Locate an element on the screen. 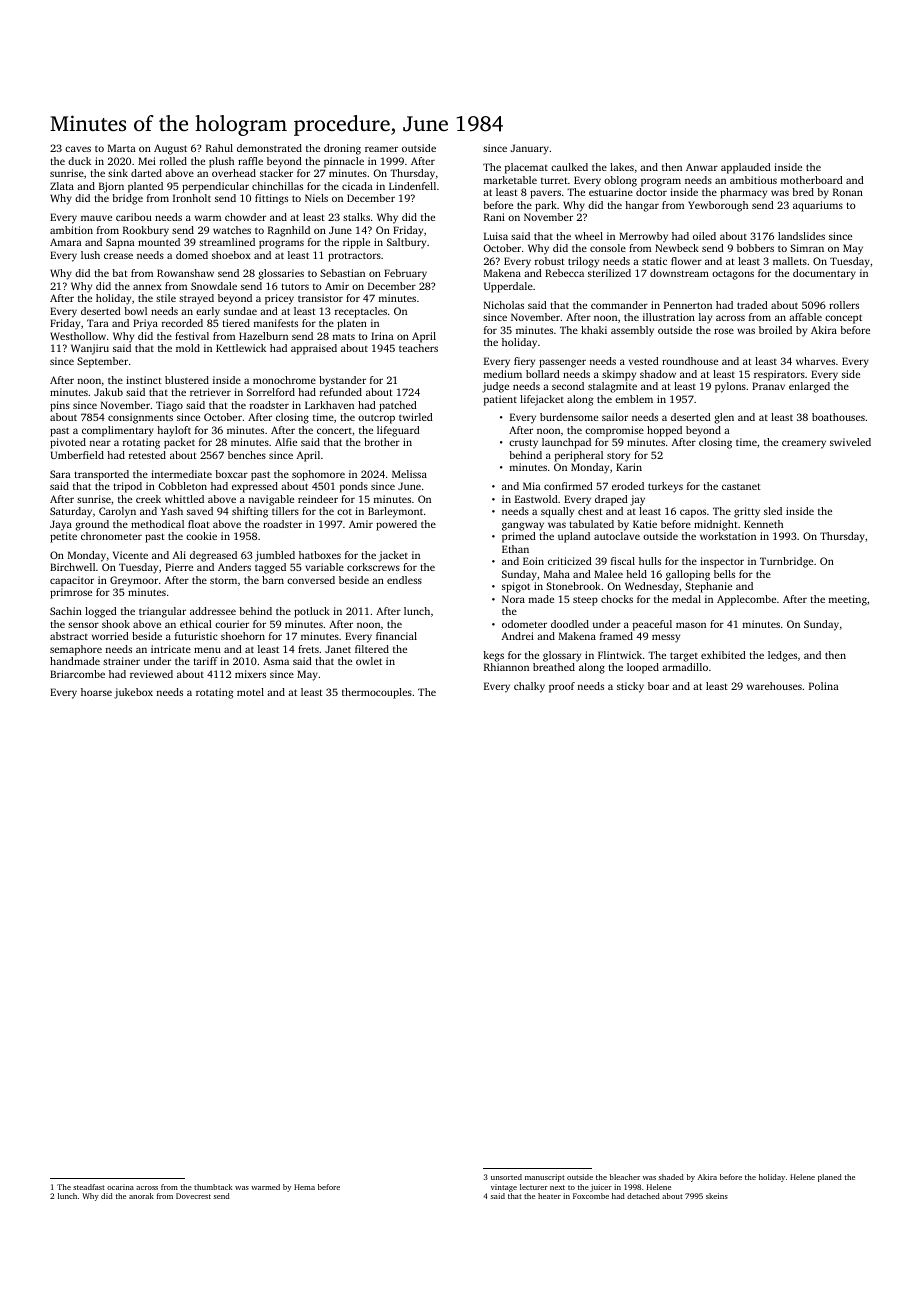 This screenshot has height=1308, width=924. wheel is located at coordinates (589, 236).
